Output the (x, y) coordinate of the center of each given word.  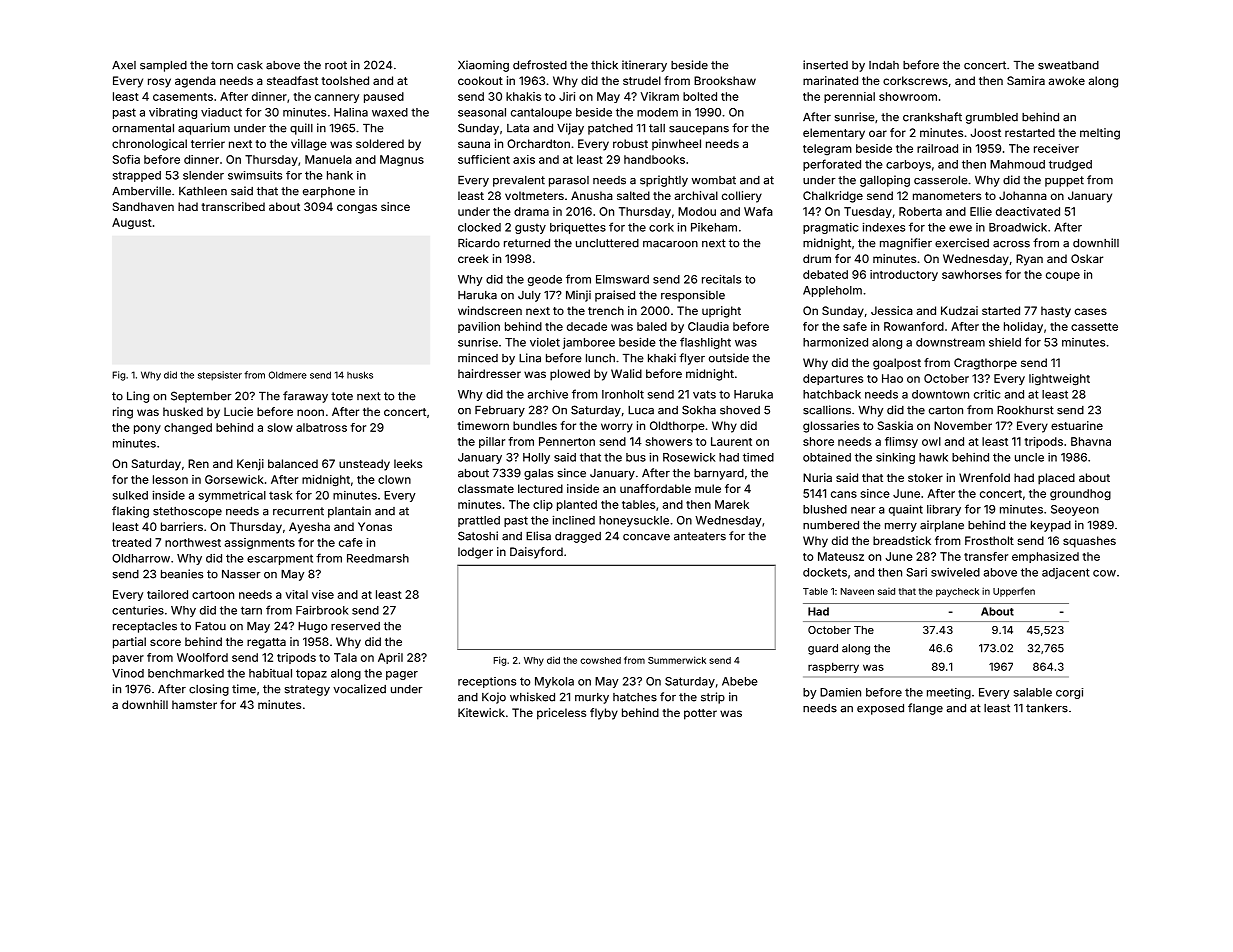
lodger (475, 553)
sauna (474, 144)
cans (844, 494)
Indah (884, 65)
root (336, 65)
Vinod (128, 673)
